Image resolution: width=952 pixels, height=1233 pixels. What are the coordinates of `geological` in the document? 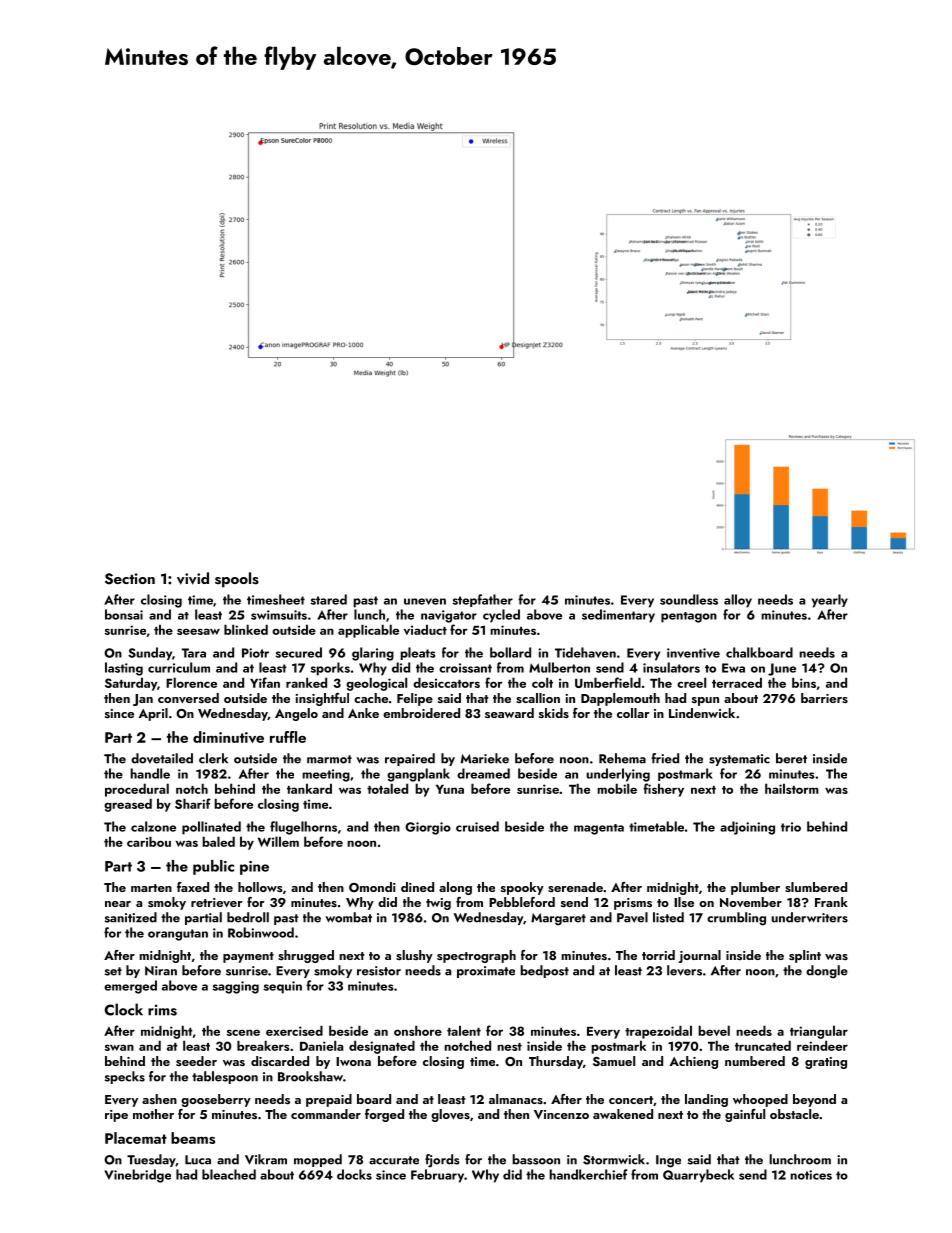 It's located at (376, 684).
